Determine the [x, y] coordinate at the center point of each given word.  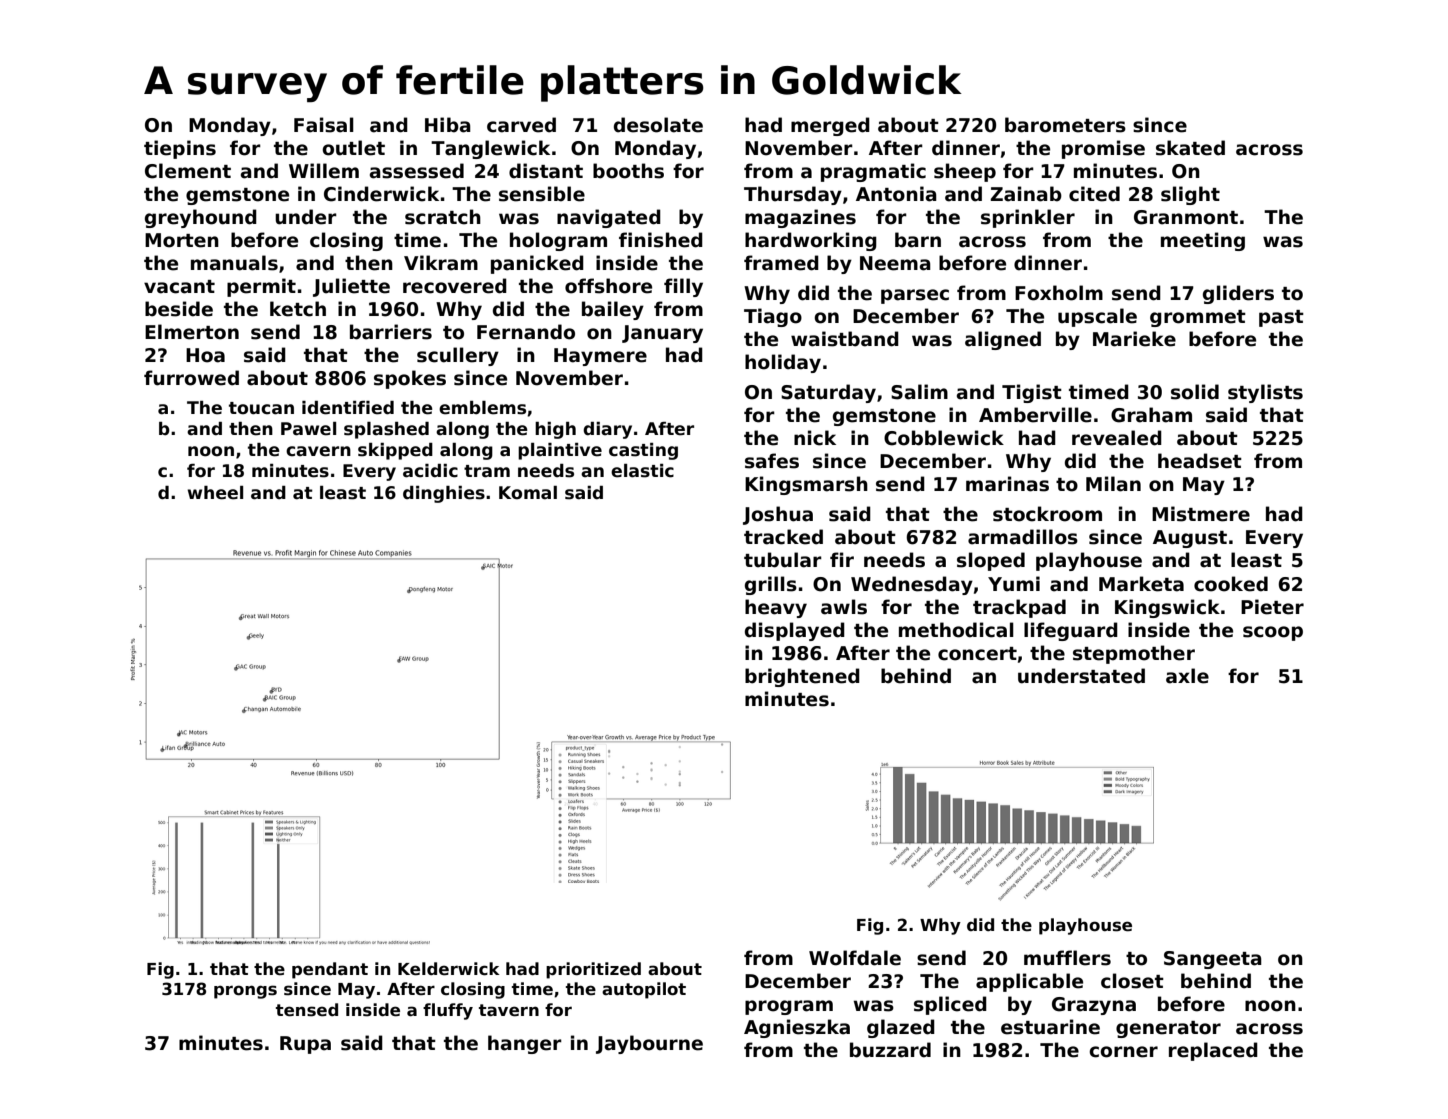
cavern [318, 451]
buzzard [890, 1050]
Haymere [600, 357]
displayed [795, 631]
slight [1190, 195]
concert [977, 654]
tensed [307, 1010]
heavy [776, 608]
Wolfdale [855, 958]
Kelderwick [449, 969]
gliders [1238, 294]
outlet [353, 148]
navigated [609, 218]
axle [1187, 676]
